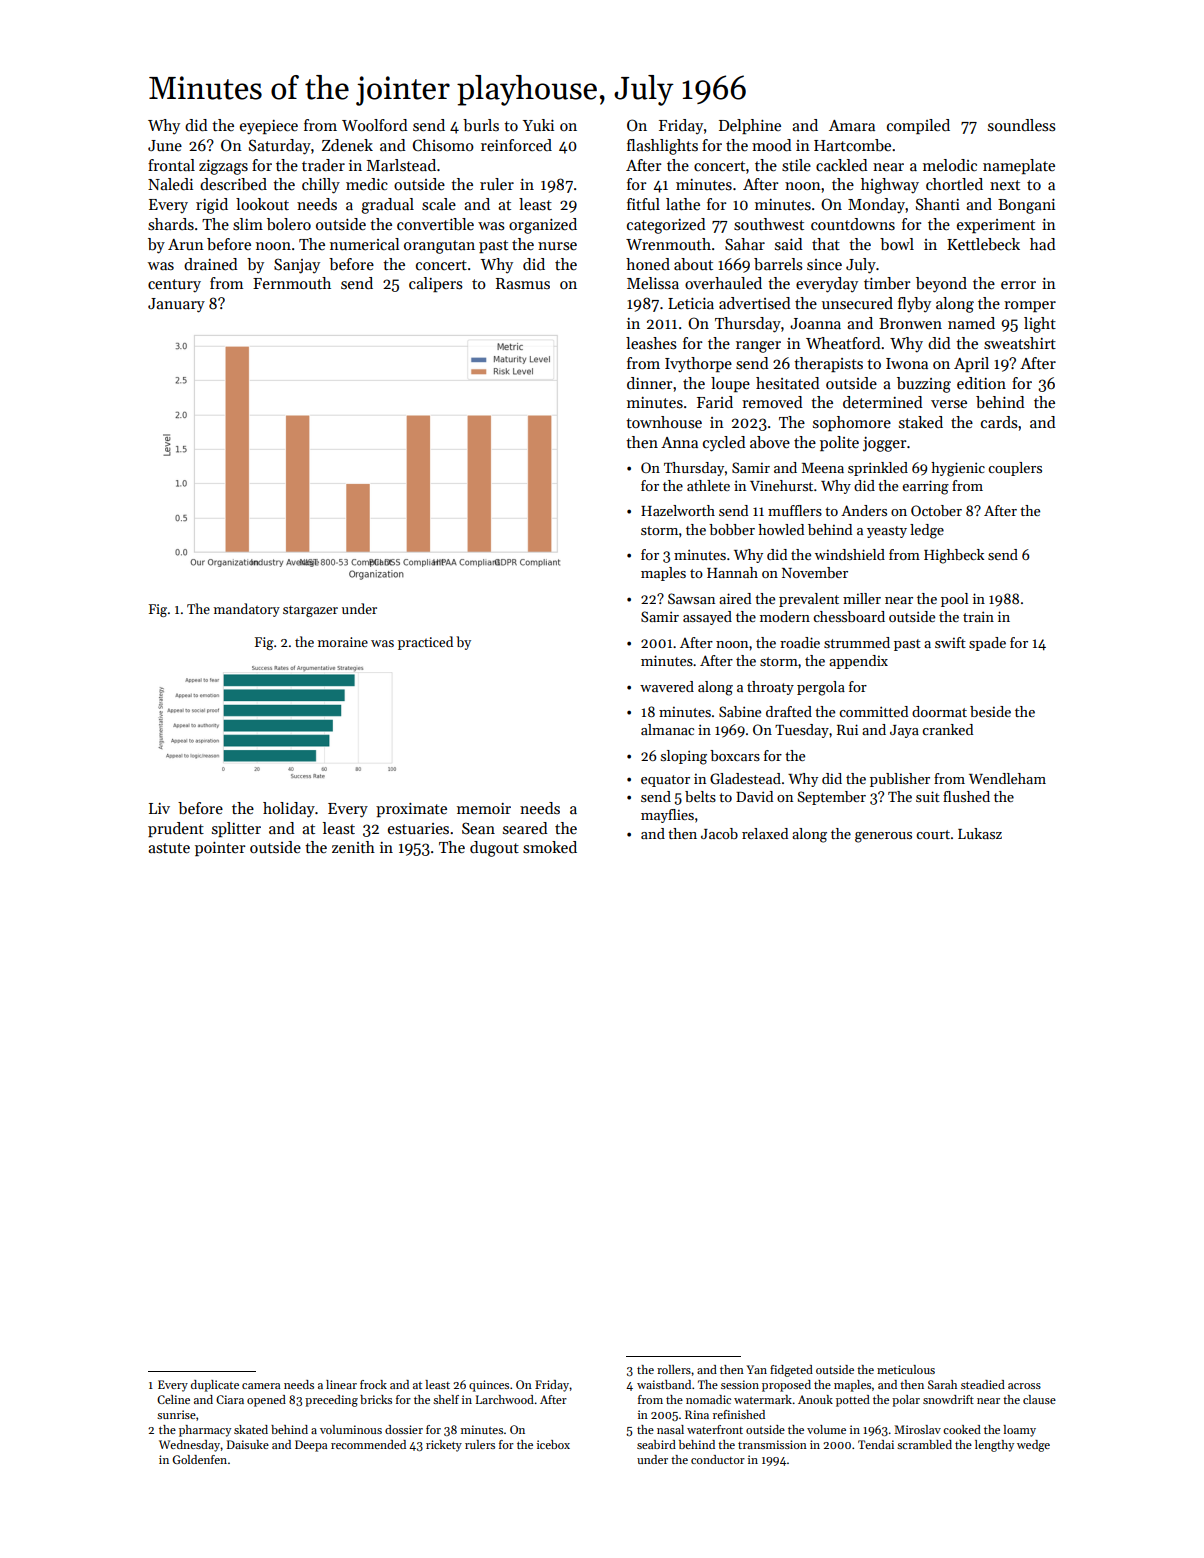 The height and width of the image is (1558, 1204). Describe the element at coordinates (691, 304) in the image. I see `Leticia` at that location.
